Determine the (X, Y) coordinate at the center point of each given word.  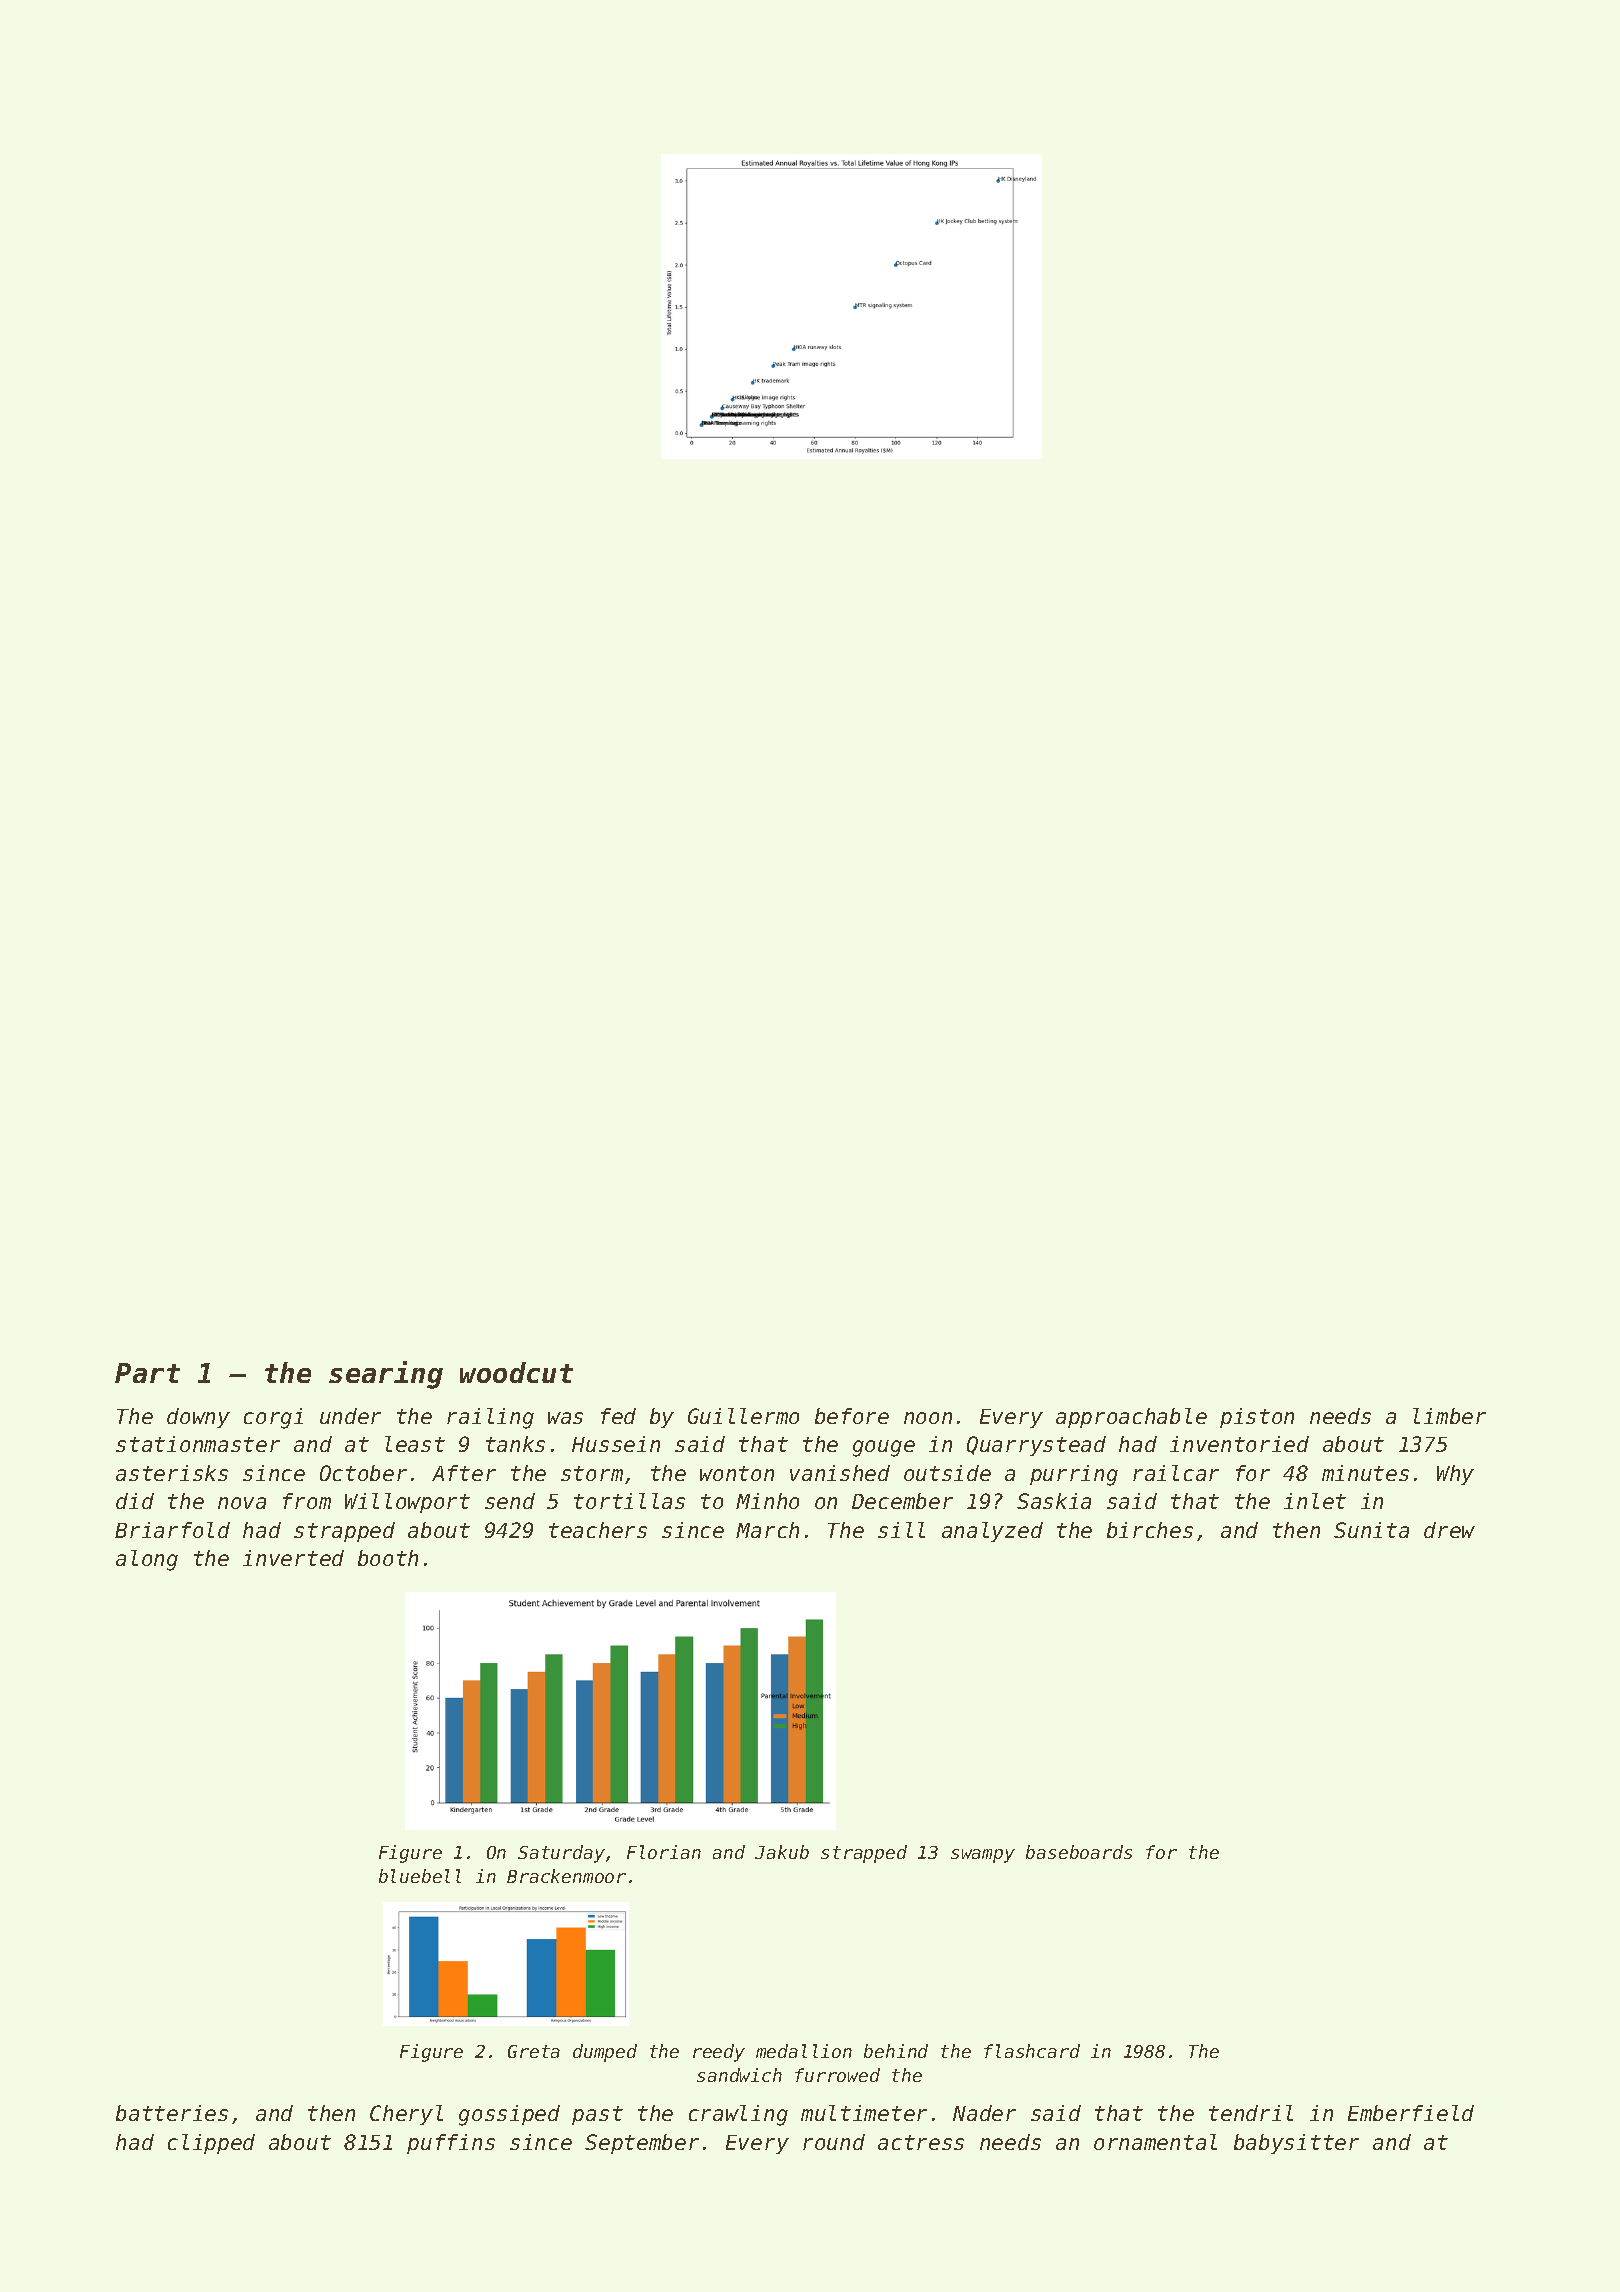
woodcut (516, 1372)
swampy (983, 1856)
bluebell (420, 1876)
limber (1449, 1416)
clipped (211, 2144)
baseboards (1079, 1852)
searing (386, 1375)
